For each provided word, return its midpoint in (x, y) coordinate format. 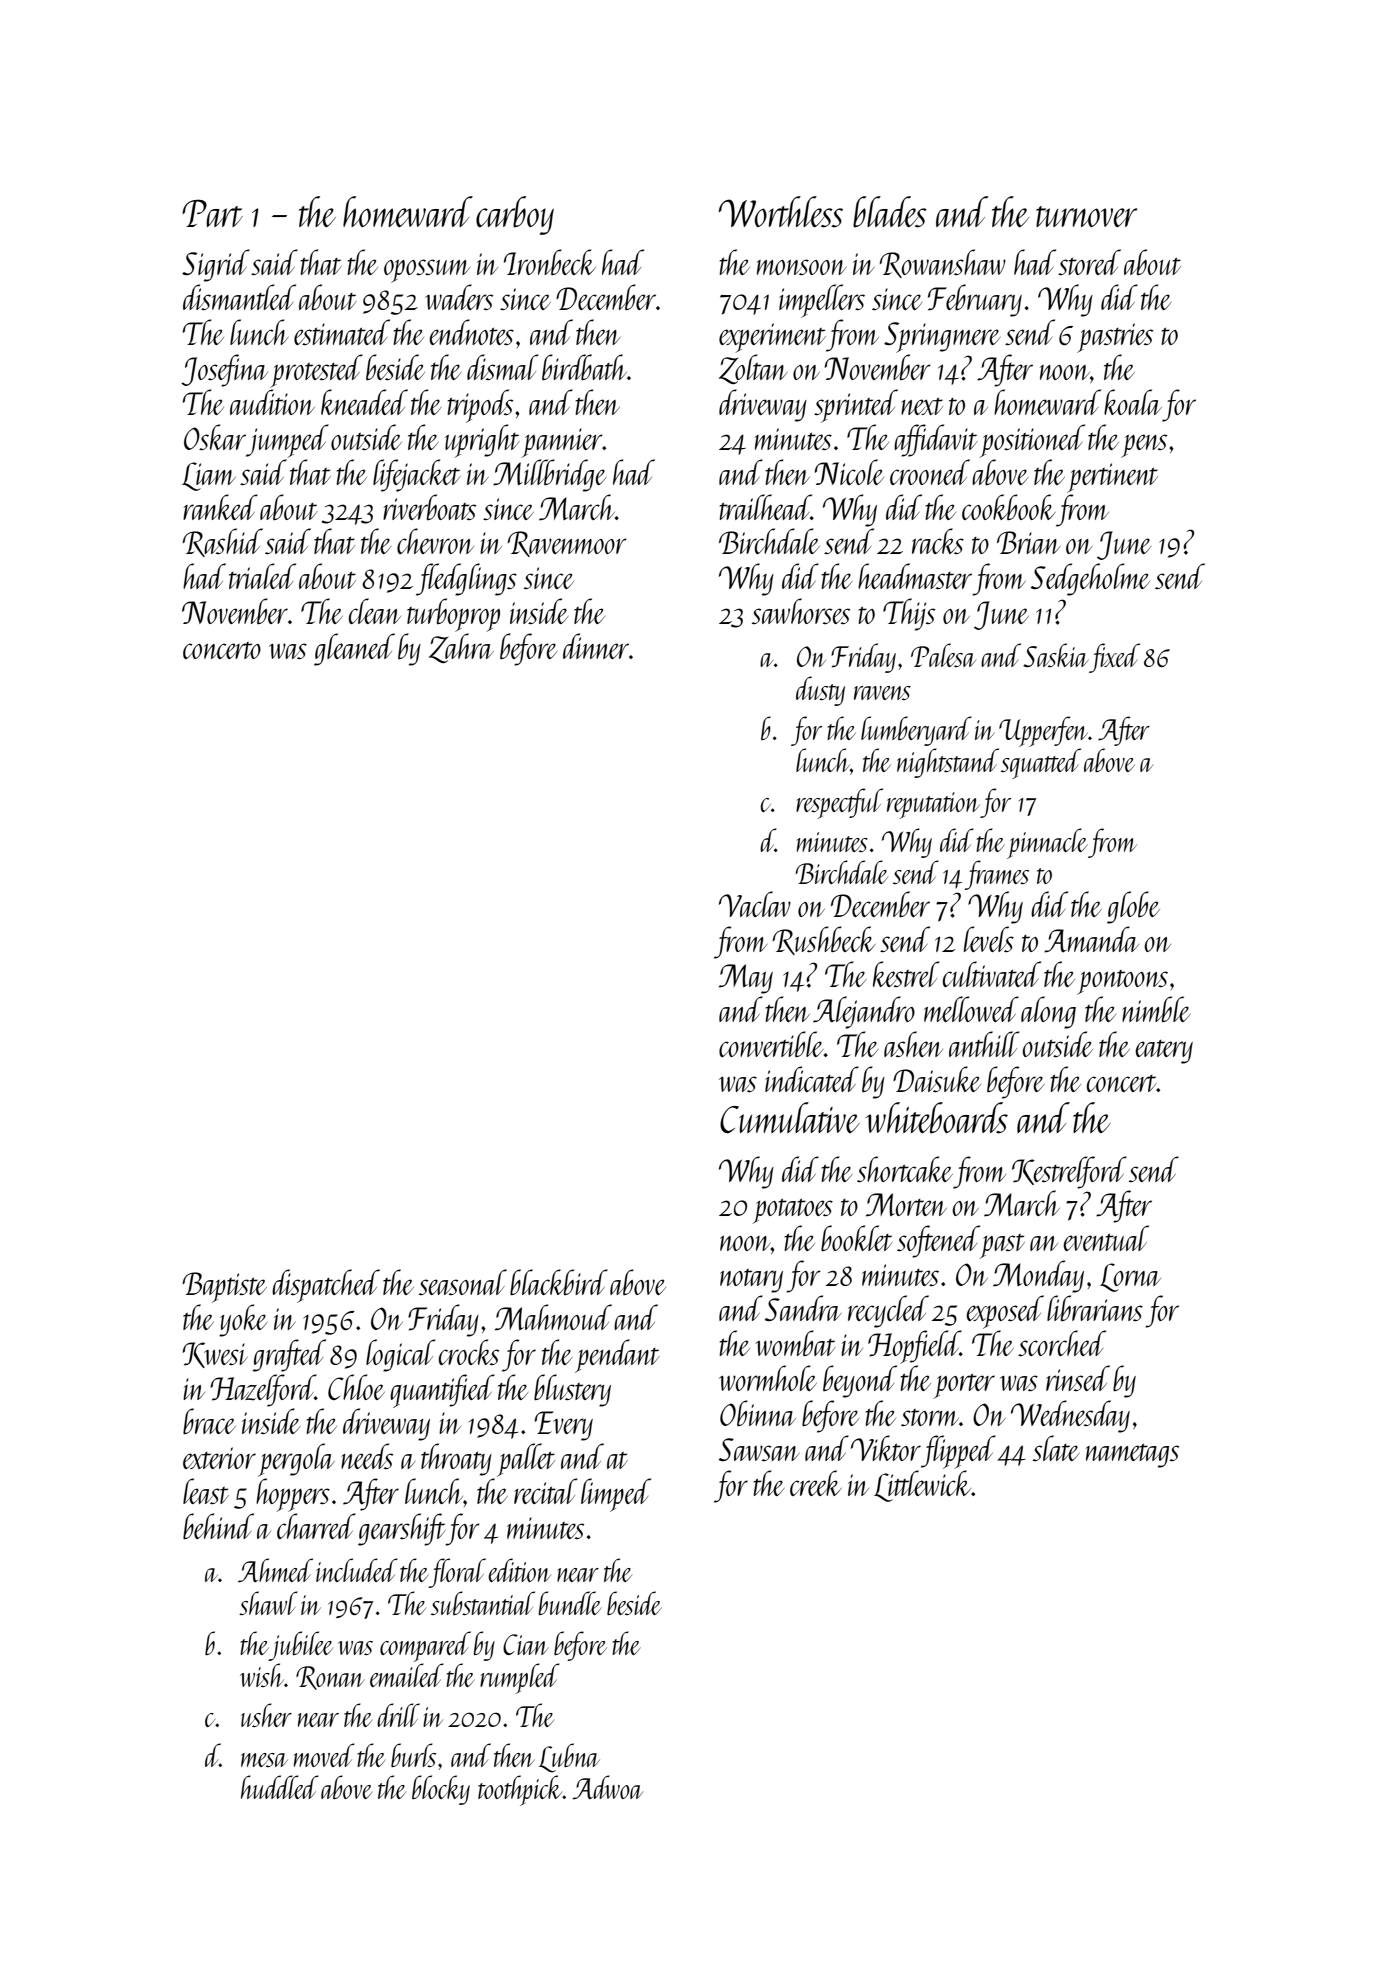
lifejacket (417, 475)
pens (1144, 446)
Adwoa (608, 1787)
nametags (1132, 1456)
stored (1089, 262)
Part (212, 213)
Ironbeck (550, 262)
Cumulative (790, 1118)
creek (816, 1483)
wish (262, 1675)
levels (989, 939)
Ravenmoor (567, 544)
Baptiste (224, 1287)
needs (367, 1456)
